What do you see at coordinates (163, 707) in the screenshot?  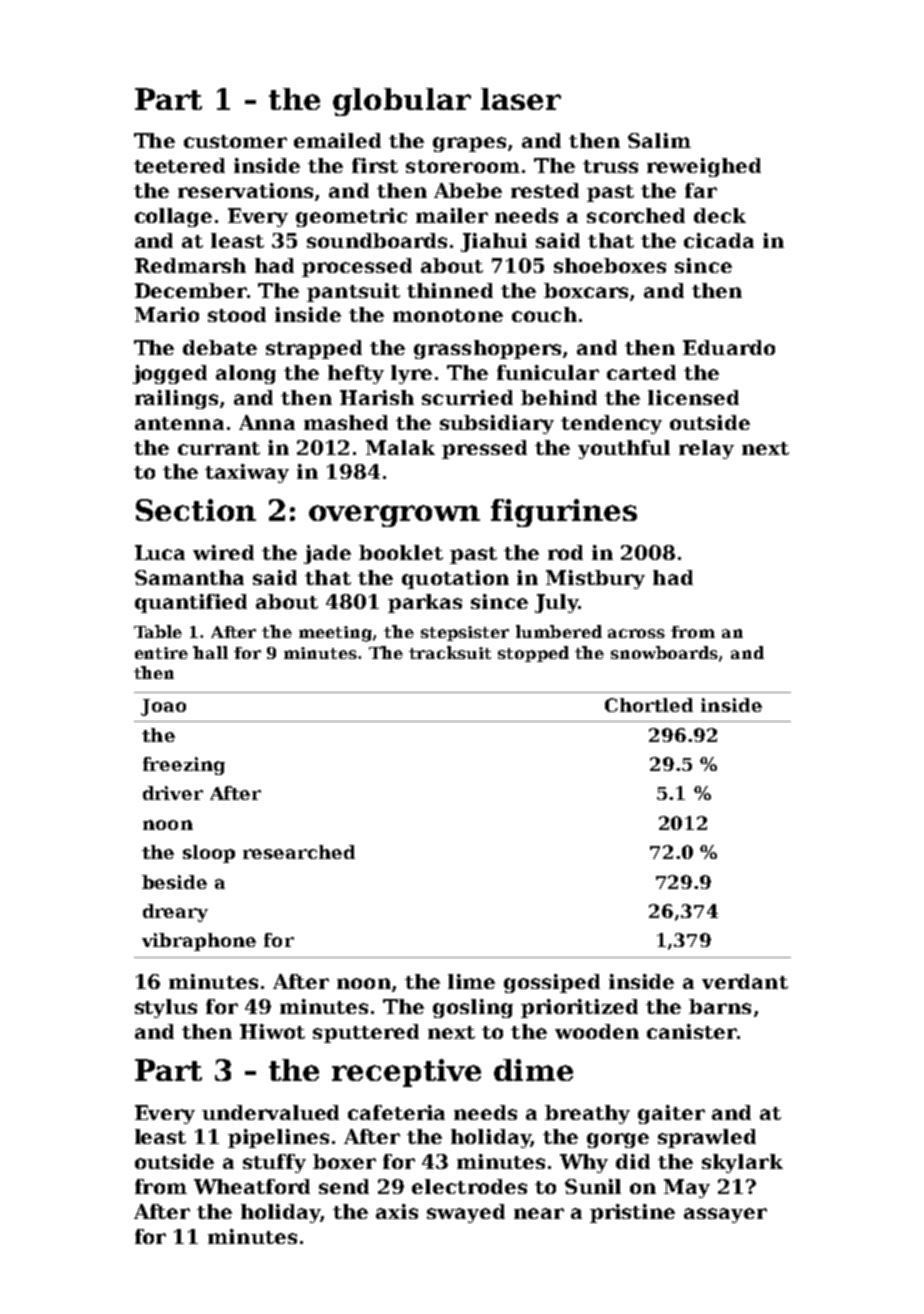 I see `Joao` at bounding box center [163, 707].
